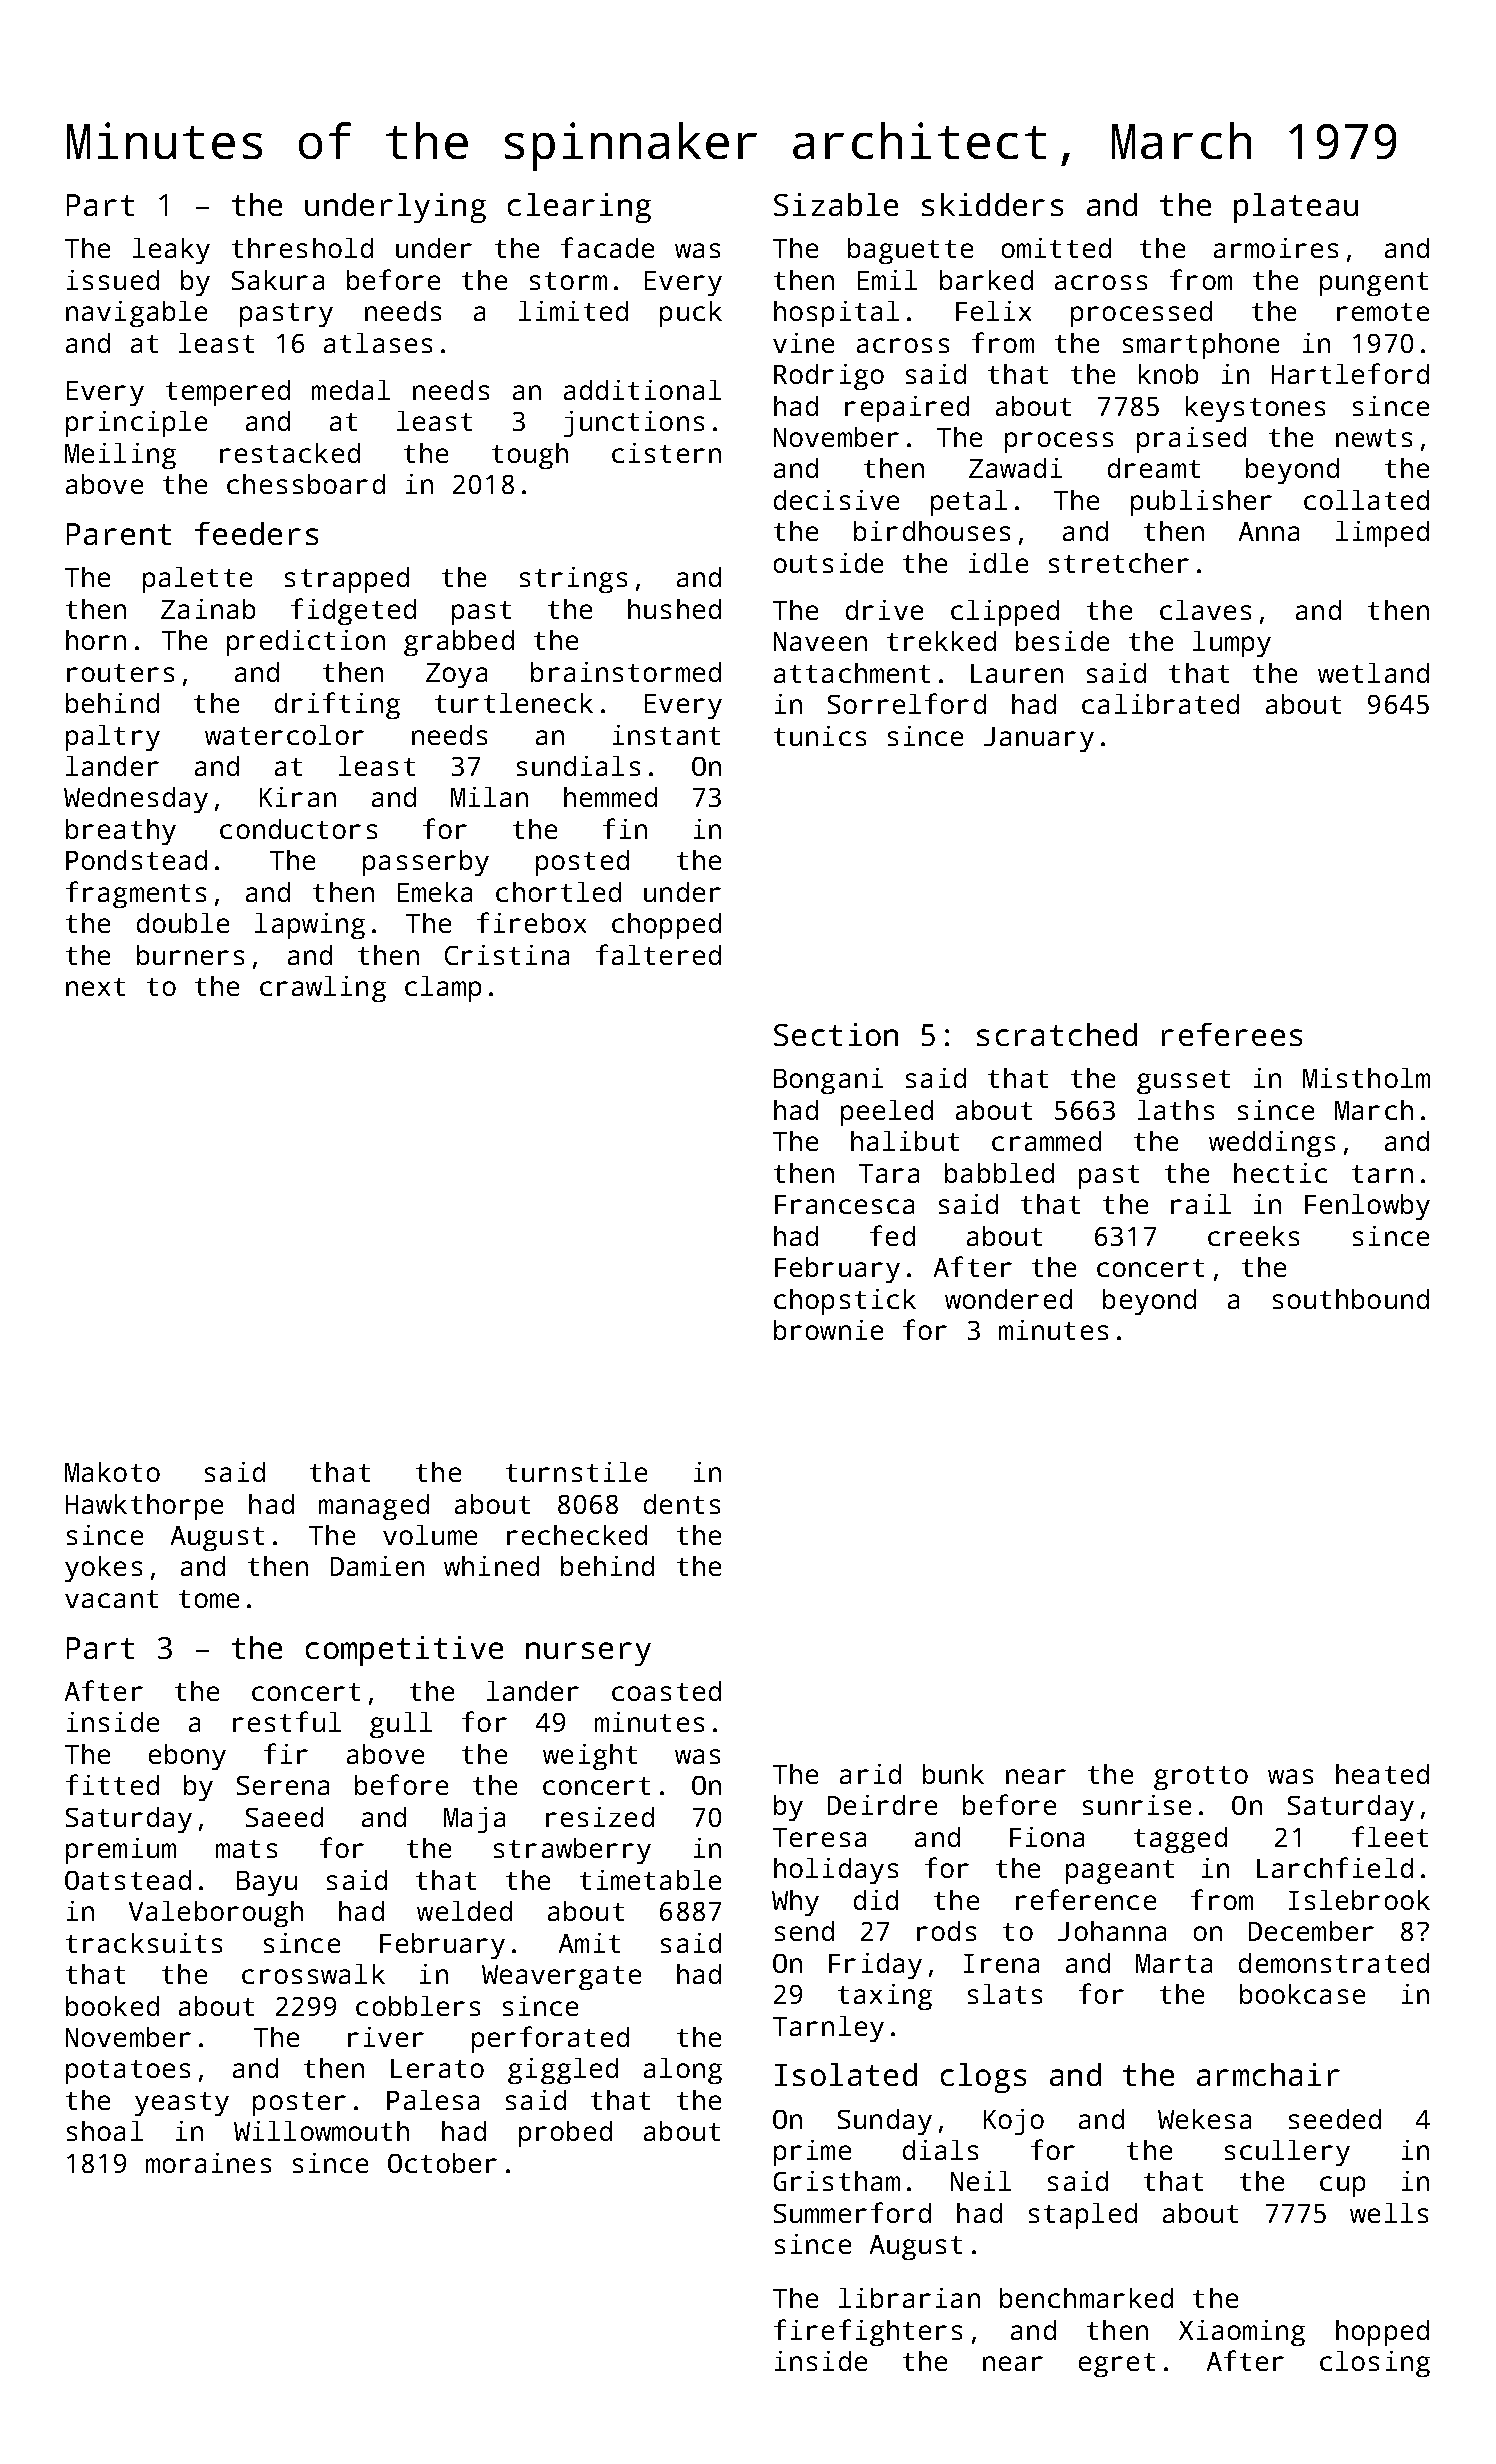 This screenshot has height=2464, width=1496. What do you see at coordinates (577, 1535) in the screenshot?
I see `rechecked` at bounding box center [577, 1535].
